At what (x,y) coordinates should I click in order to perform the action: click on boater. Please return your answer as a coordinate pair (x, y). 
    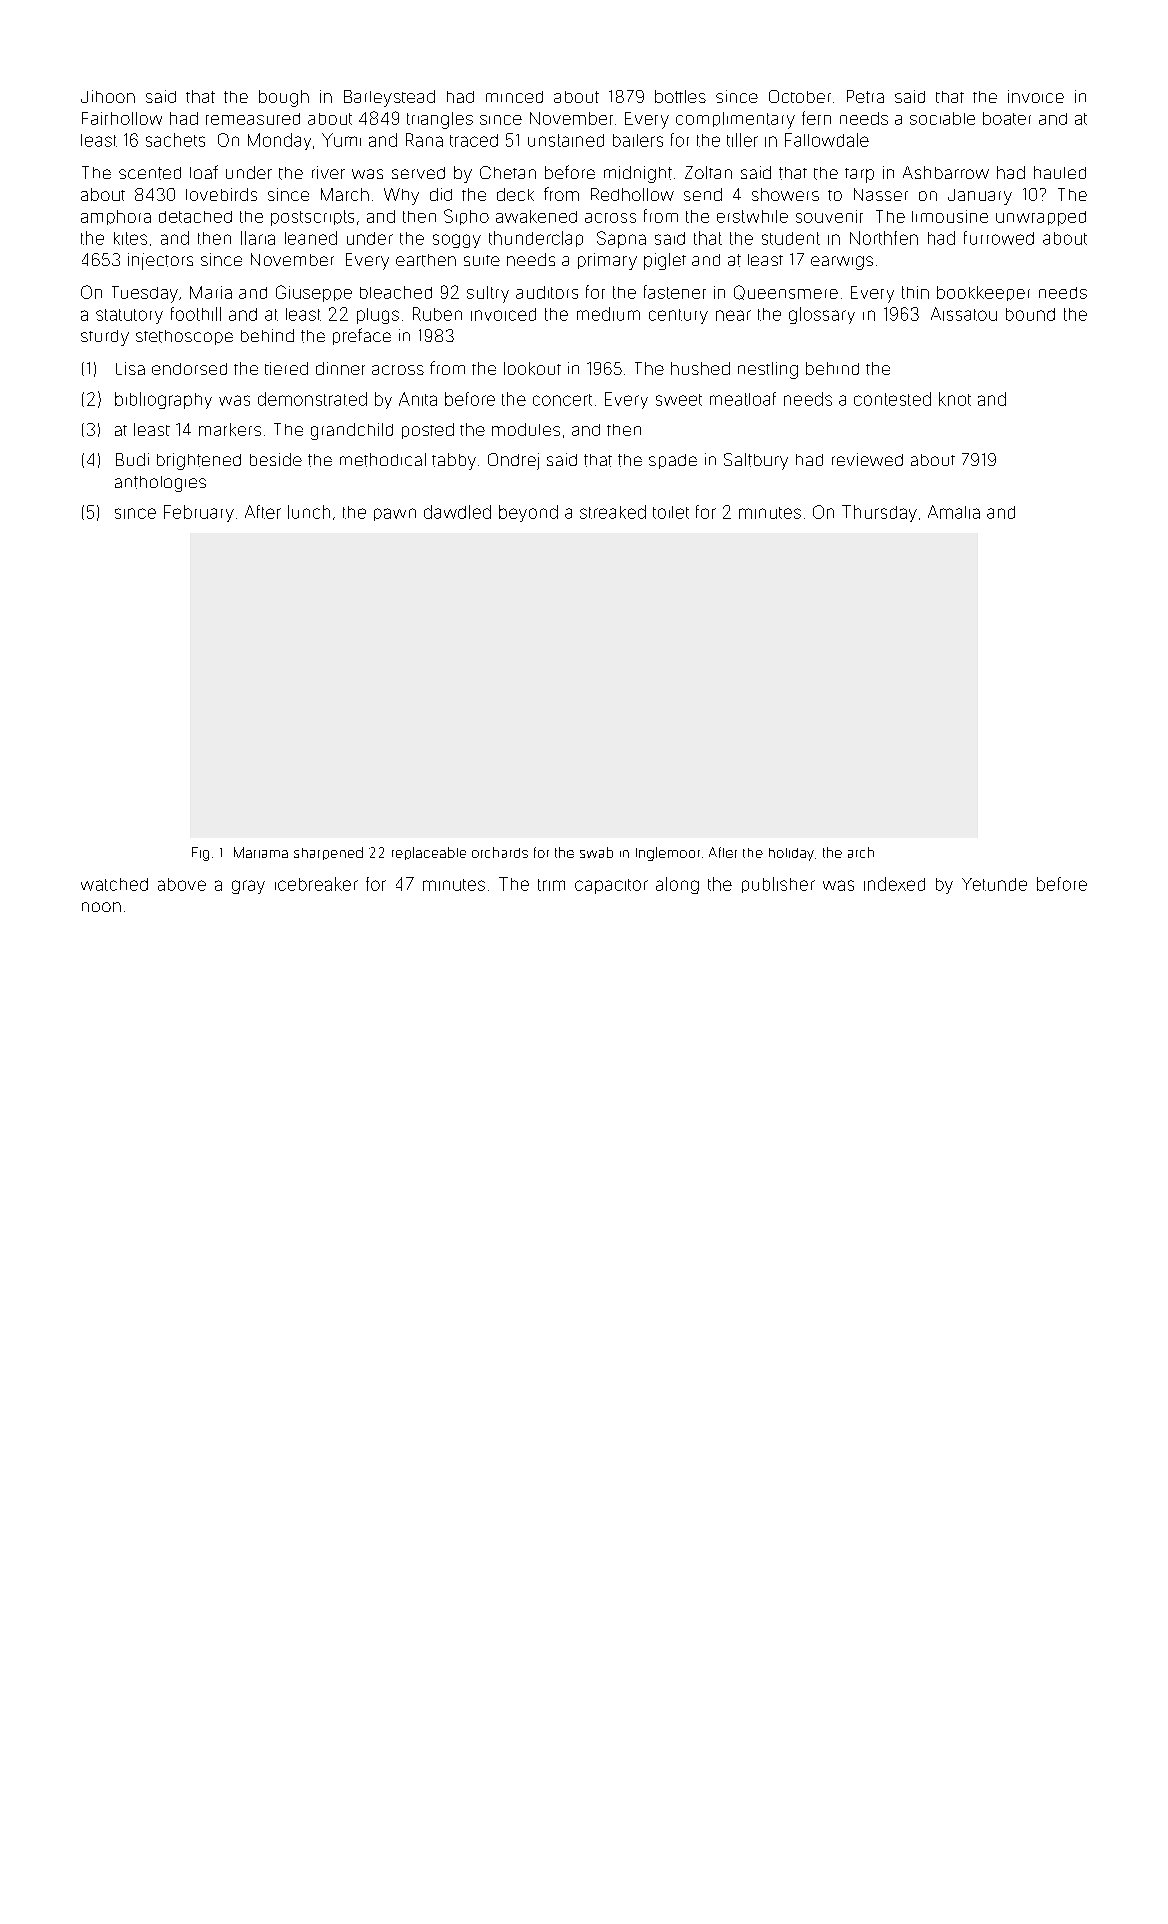
    Looking at the image, I should click on (1007, 118).
